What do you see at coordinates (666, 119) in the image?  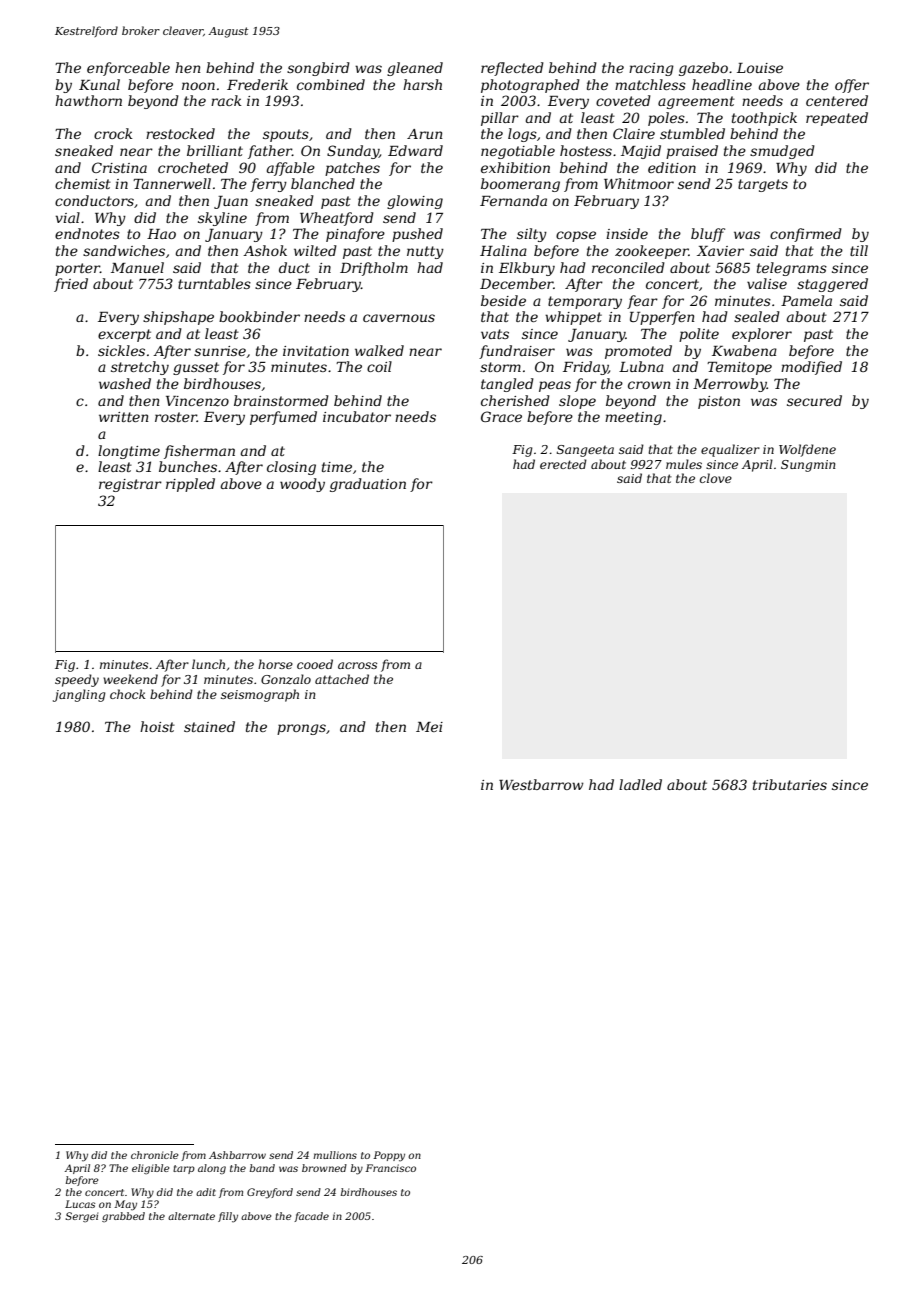 I see `poles` at bounding box center [666, 119].
